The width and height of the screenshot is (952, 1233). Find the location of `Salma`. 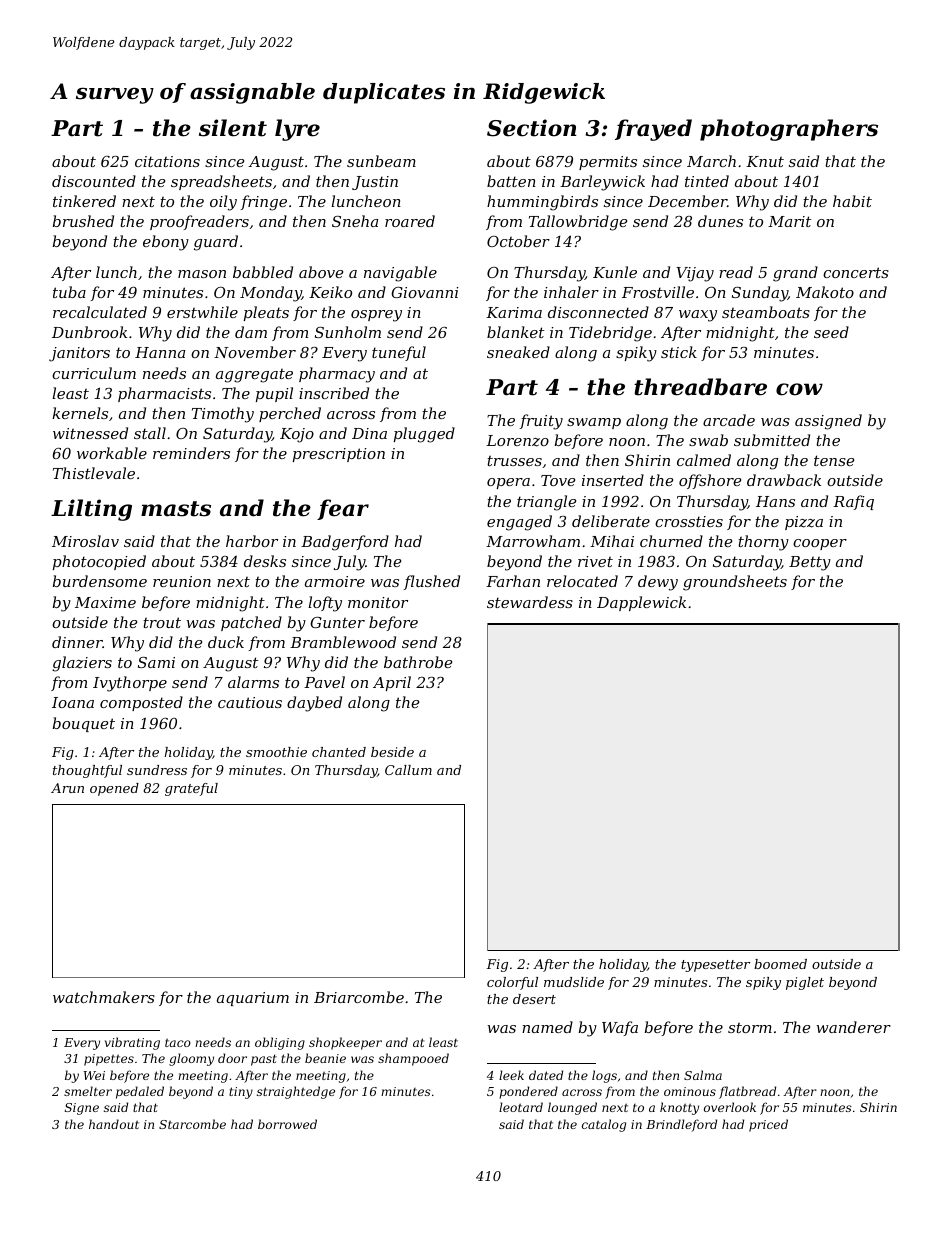

Salma is located at coordinates (703, 1075).
